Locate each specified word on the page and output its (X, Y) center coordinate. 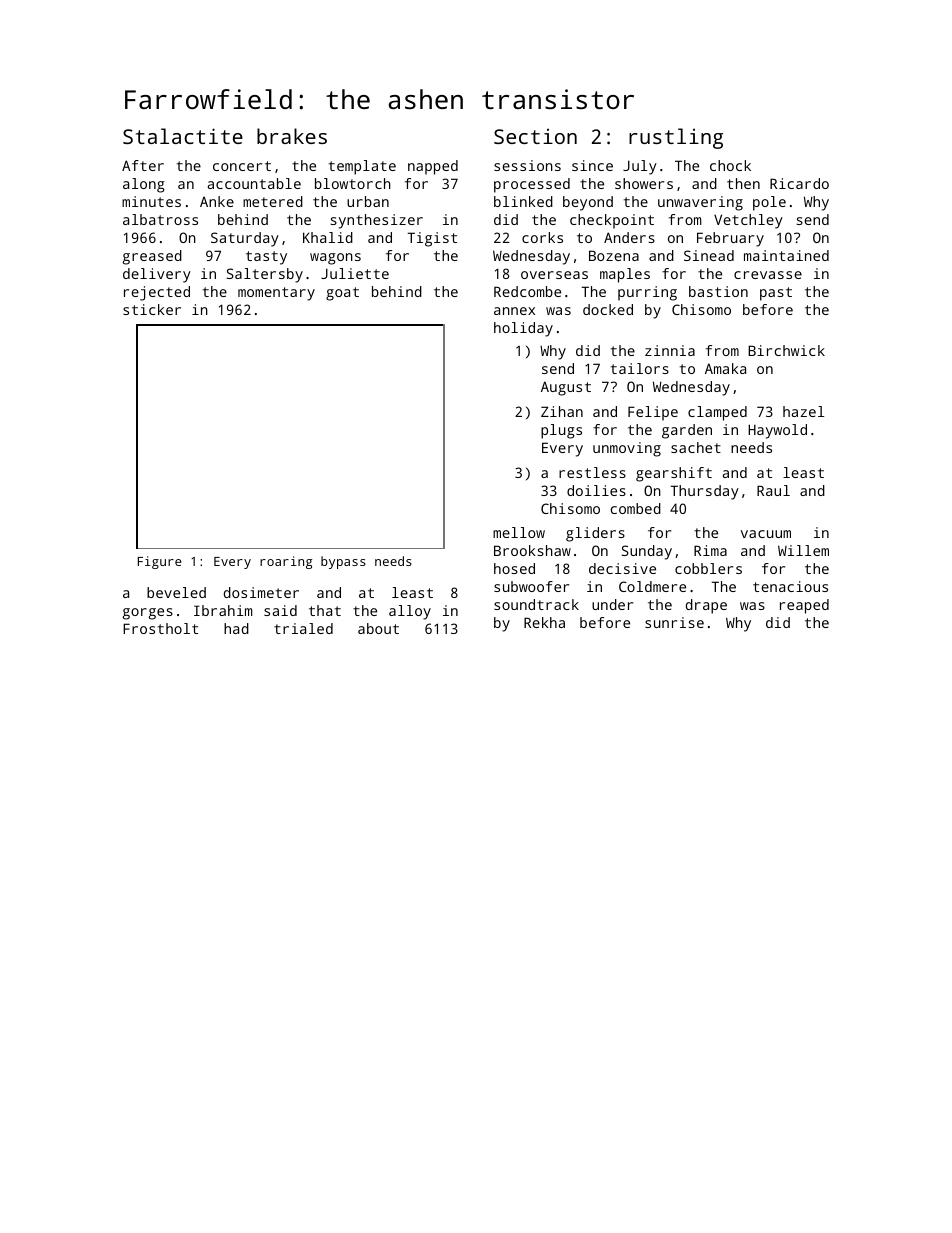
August (566, 388)
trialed (303, 628)
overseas (554, 275)
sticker (152, 309)
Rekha (544, 622)
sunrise (674, 622)
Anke (217, 201)
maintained (786, 255)
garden (687, 431)
